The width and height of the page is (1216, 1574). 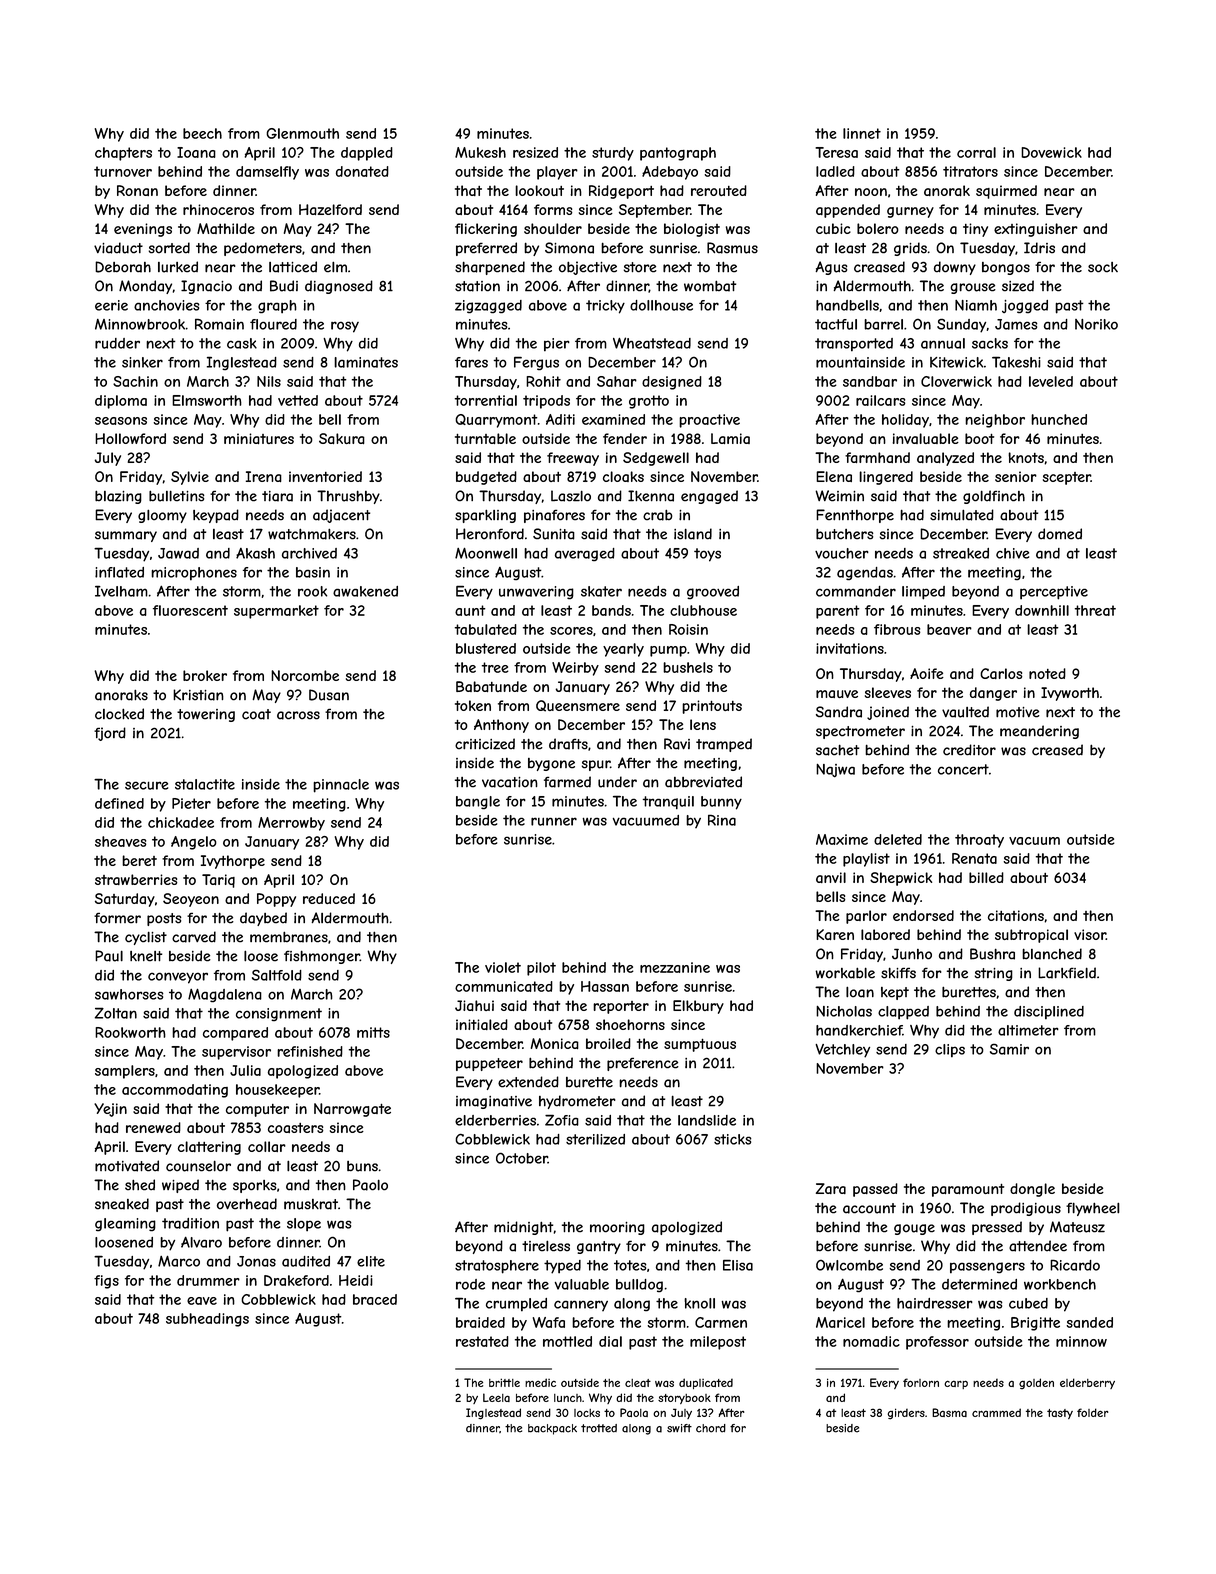 What do you see at coordinates (226, 228) in the page?
I see `Mathilde` at bounding box center [226, 228].
